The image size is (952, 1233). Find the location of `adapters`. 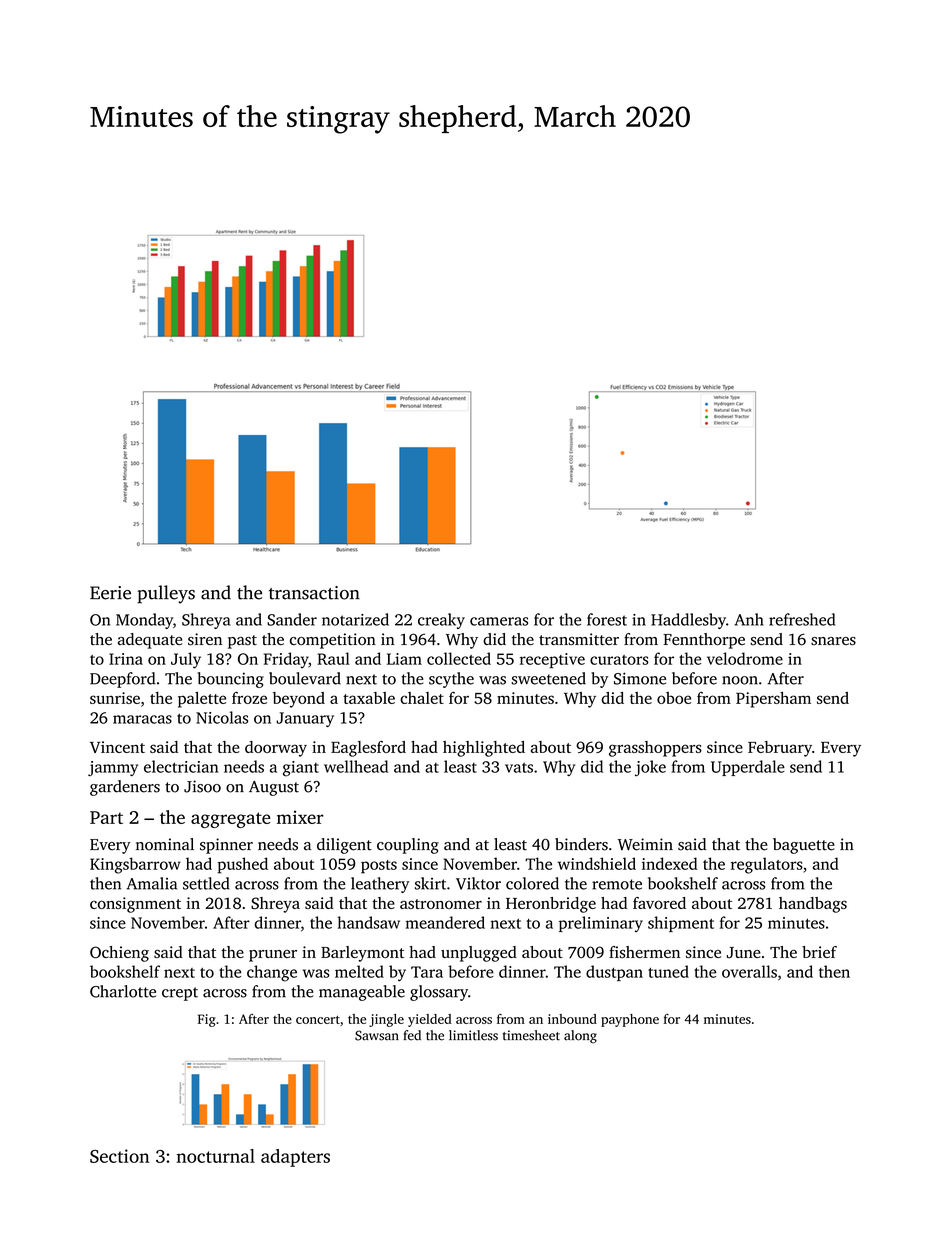

adapters is located at coordinates (295, 1158).
